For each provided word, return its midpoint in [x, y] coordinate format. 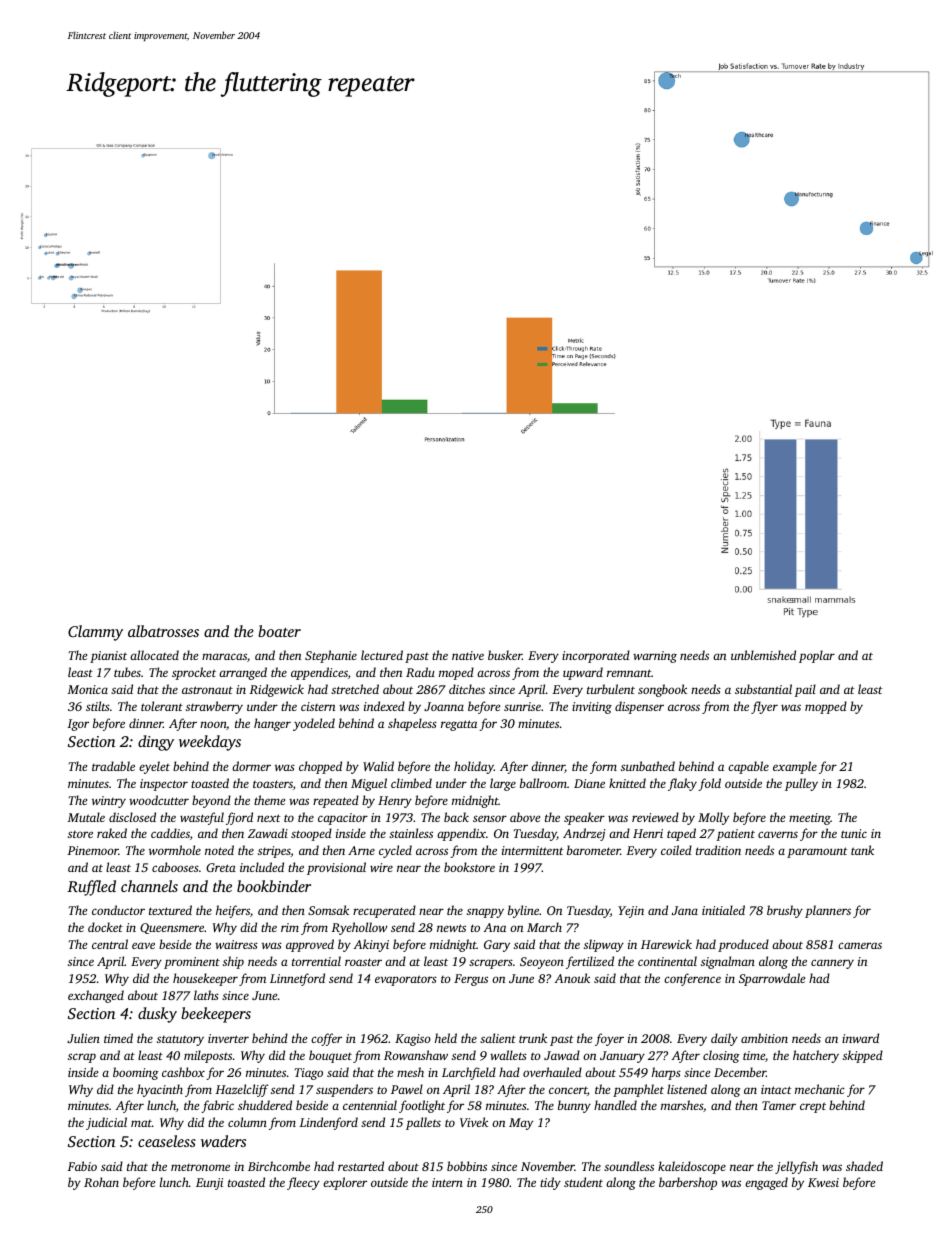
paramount [817, 852]
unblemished [763, 655]
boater [279, 631]
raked [112, 833]
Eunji [209, 1184]
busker [505, 655]
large [503, 784]
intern [447, 1182]
